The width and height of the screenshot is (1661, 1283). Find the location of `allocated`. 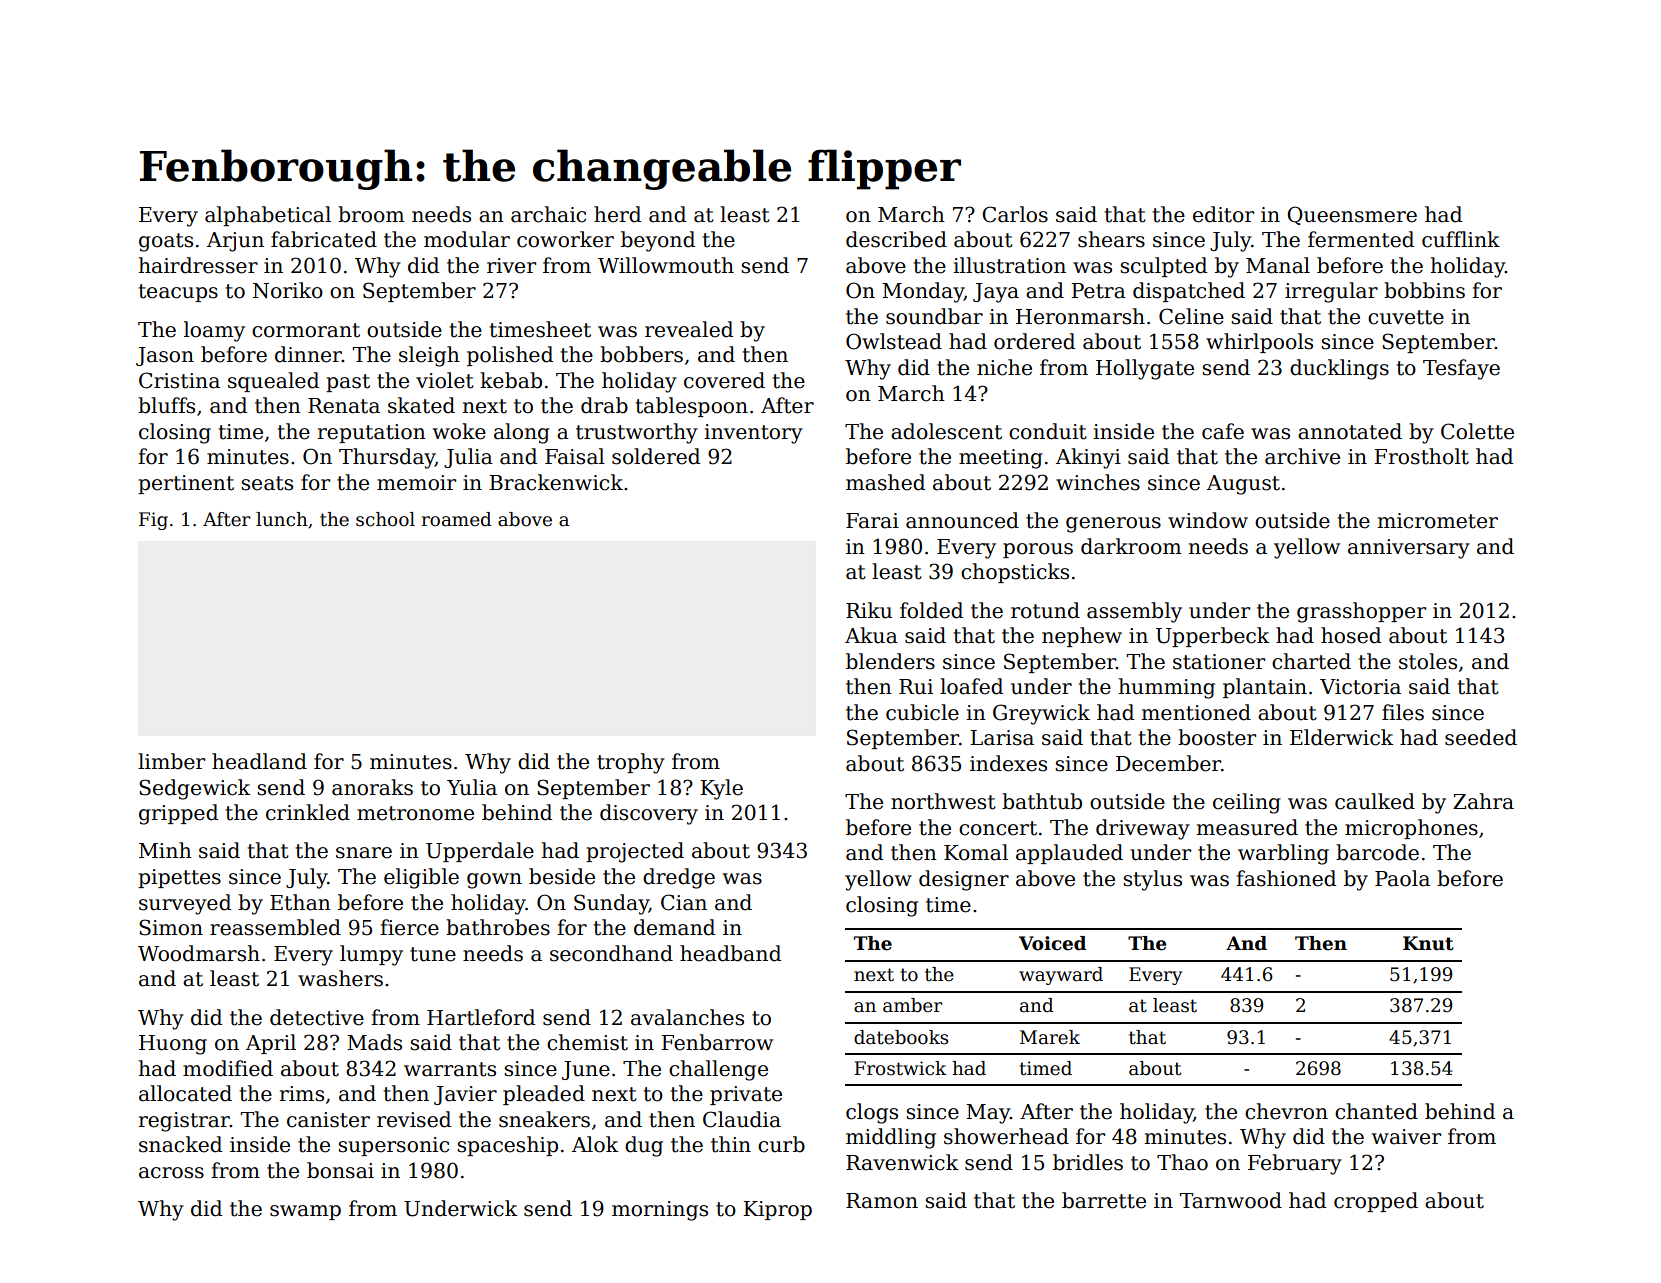

allocated is located at coordinates (185, 1093).
